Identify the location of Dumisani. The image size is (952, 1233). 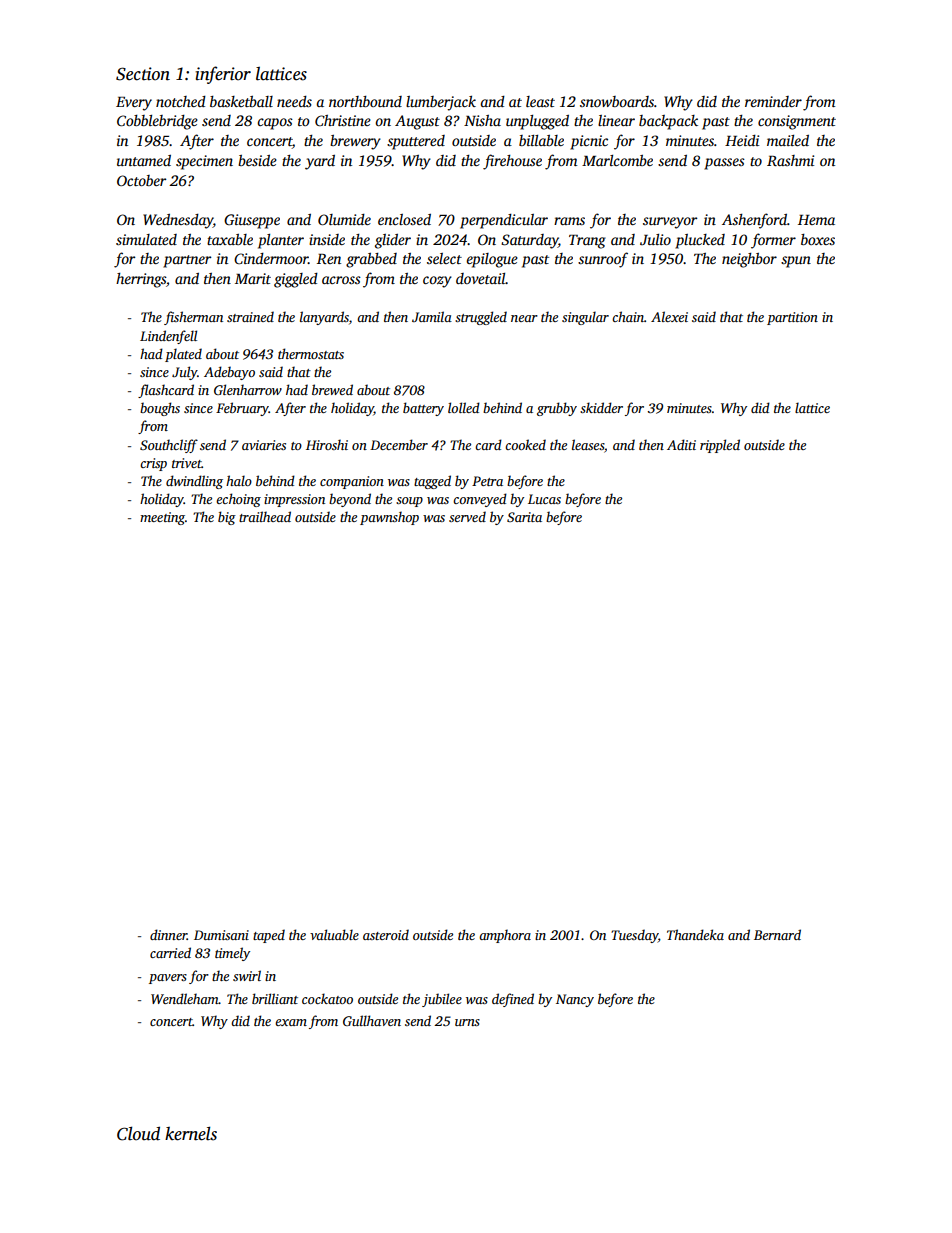
(221, 935).
